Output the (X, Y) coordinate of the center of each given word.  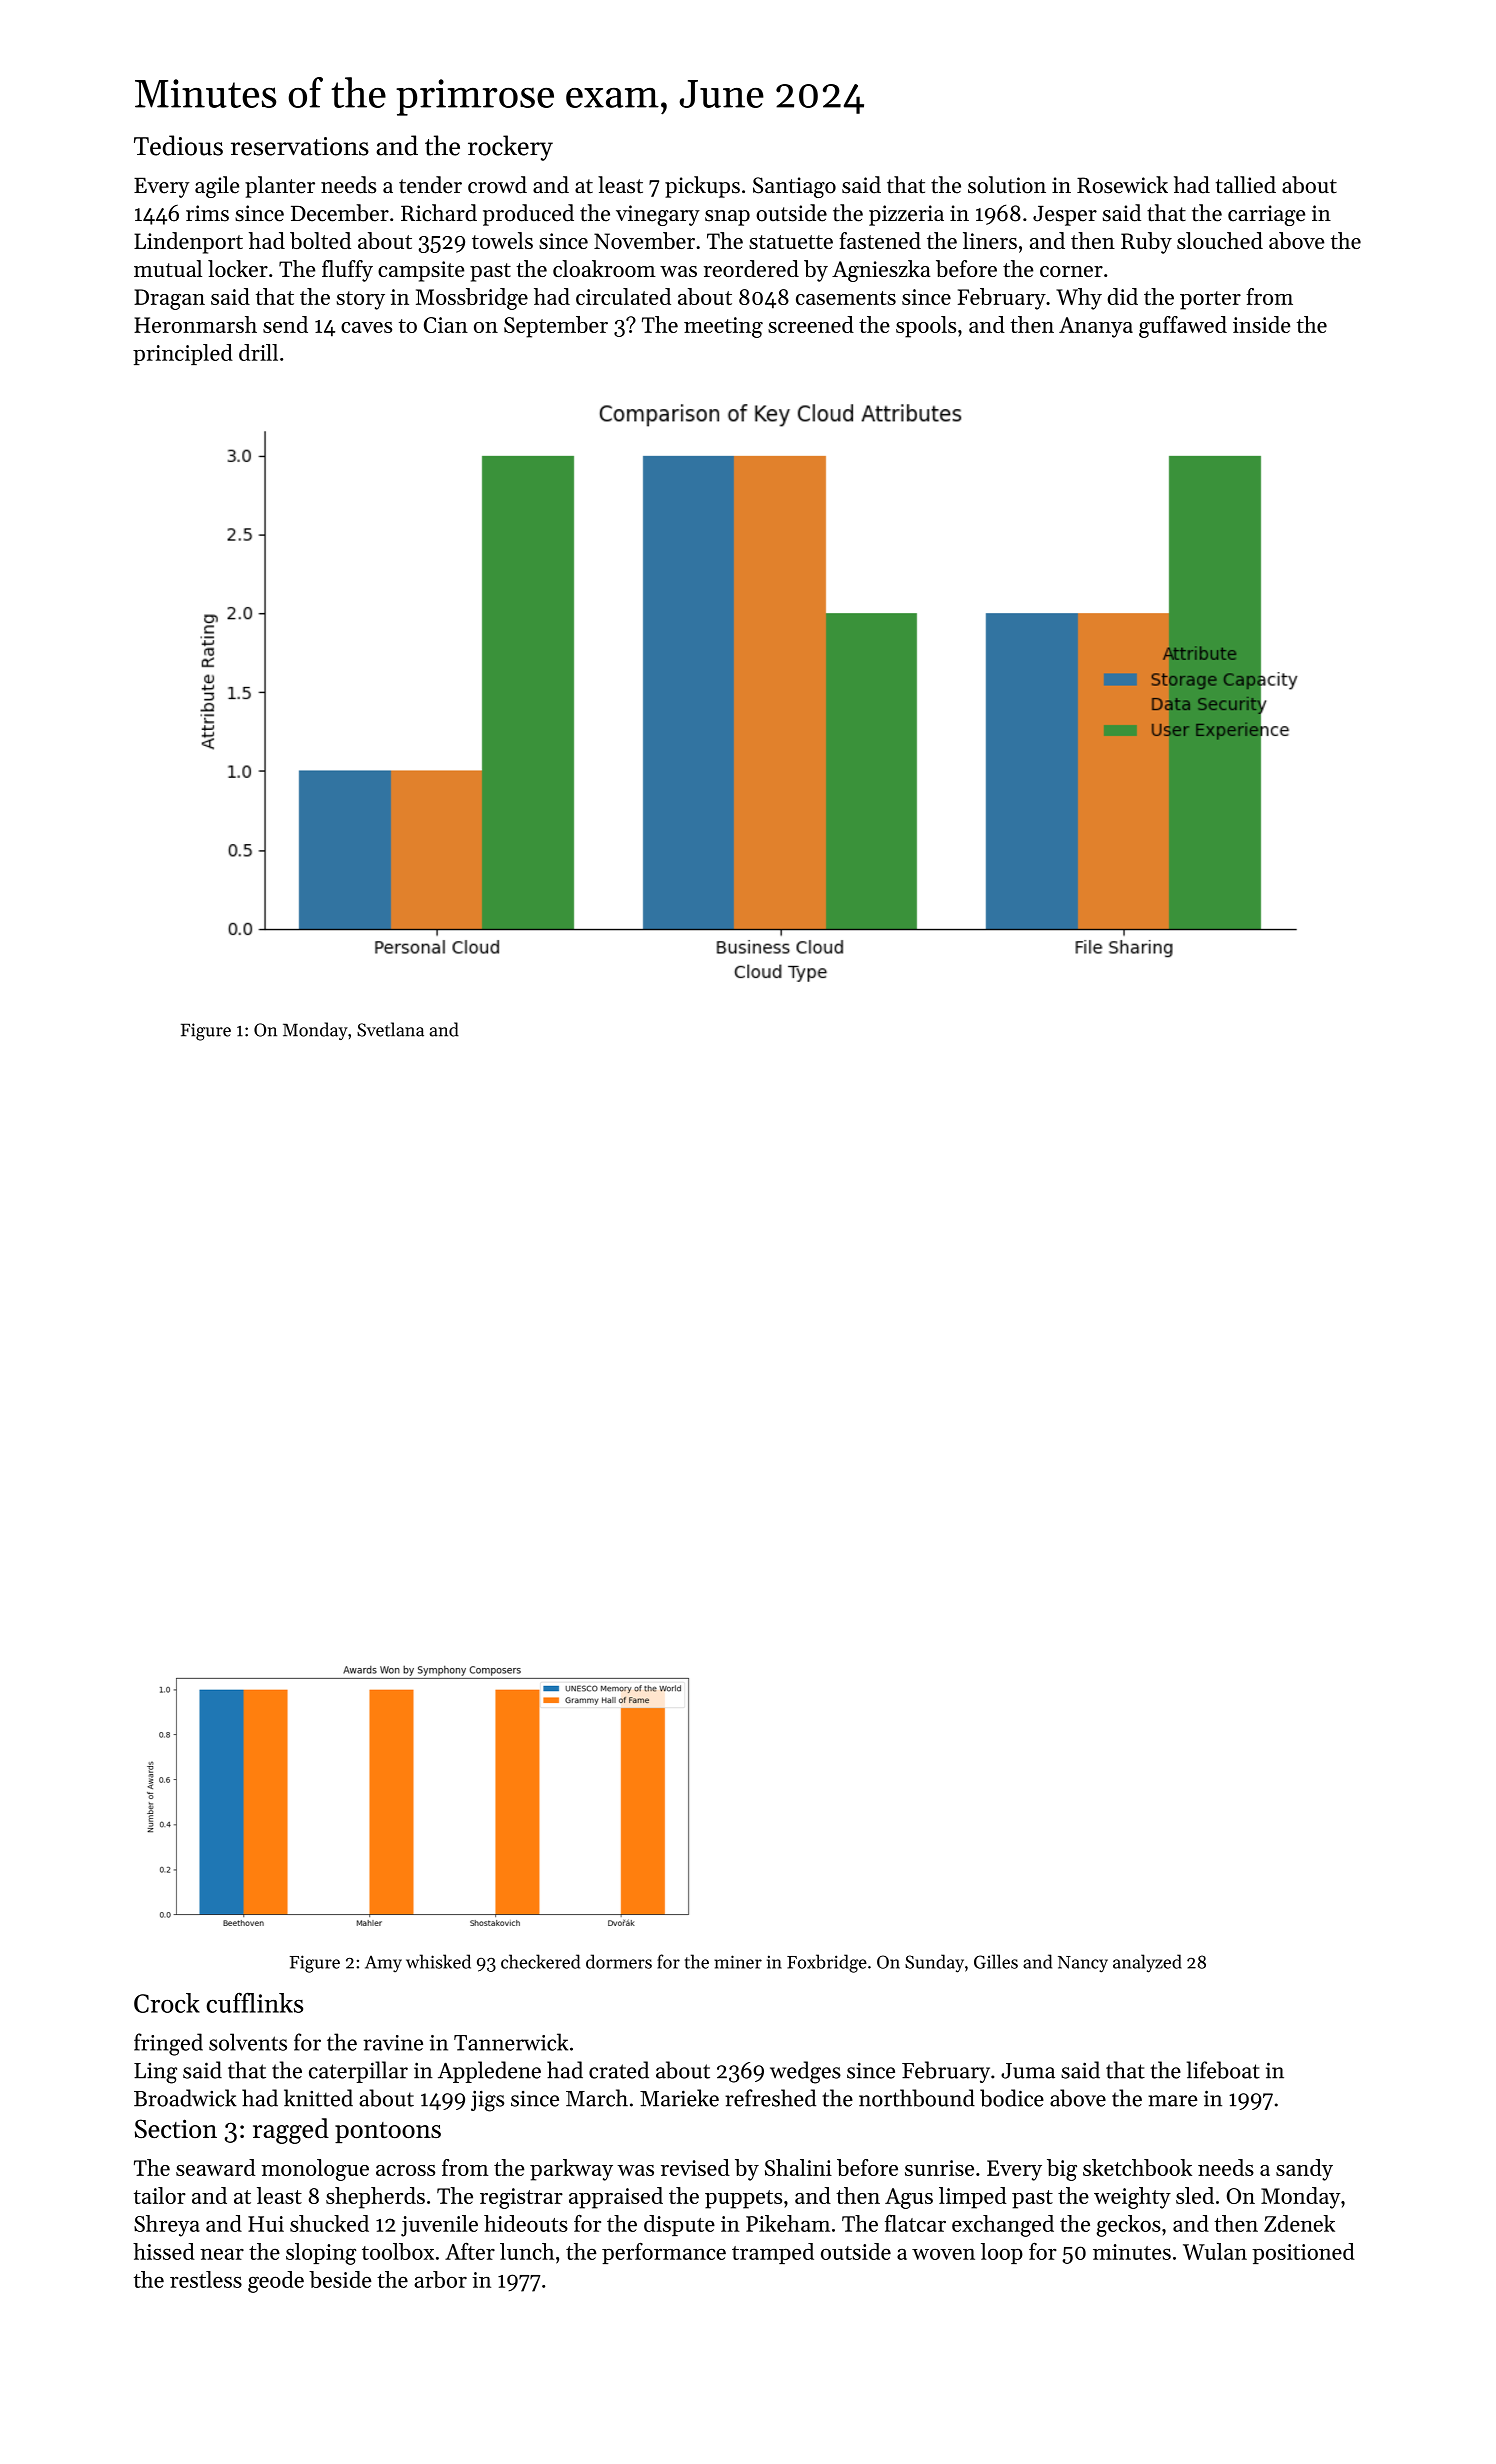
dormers (619, 1961)
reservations (300, 146)
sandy (1304, 2170)
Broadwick (185, 2098)
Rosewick (1122, 185)
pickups (702, 187)
